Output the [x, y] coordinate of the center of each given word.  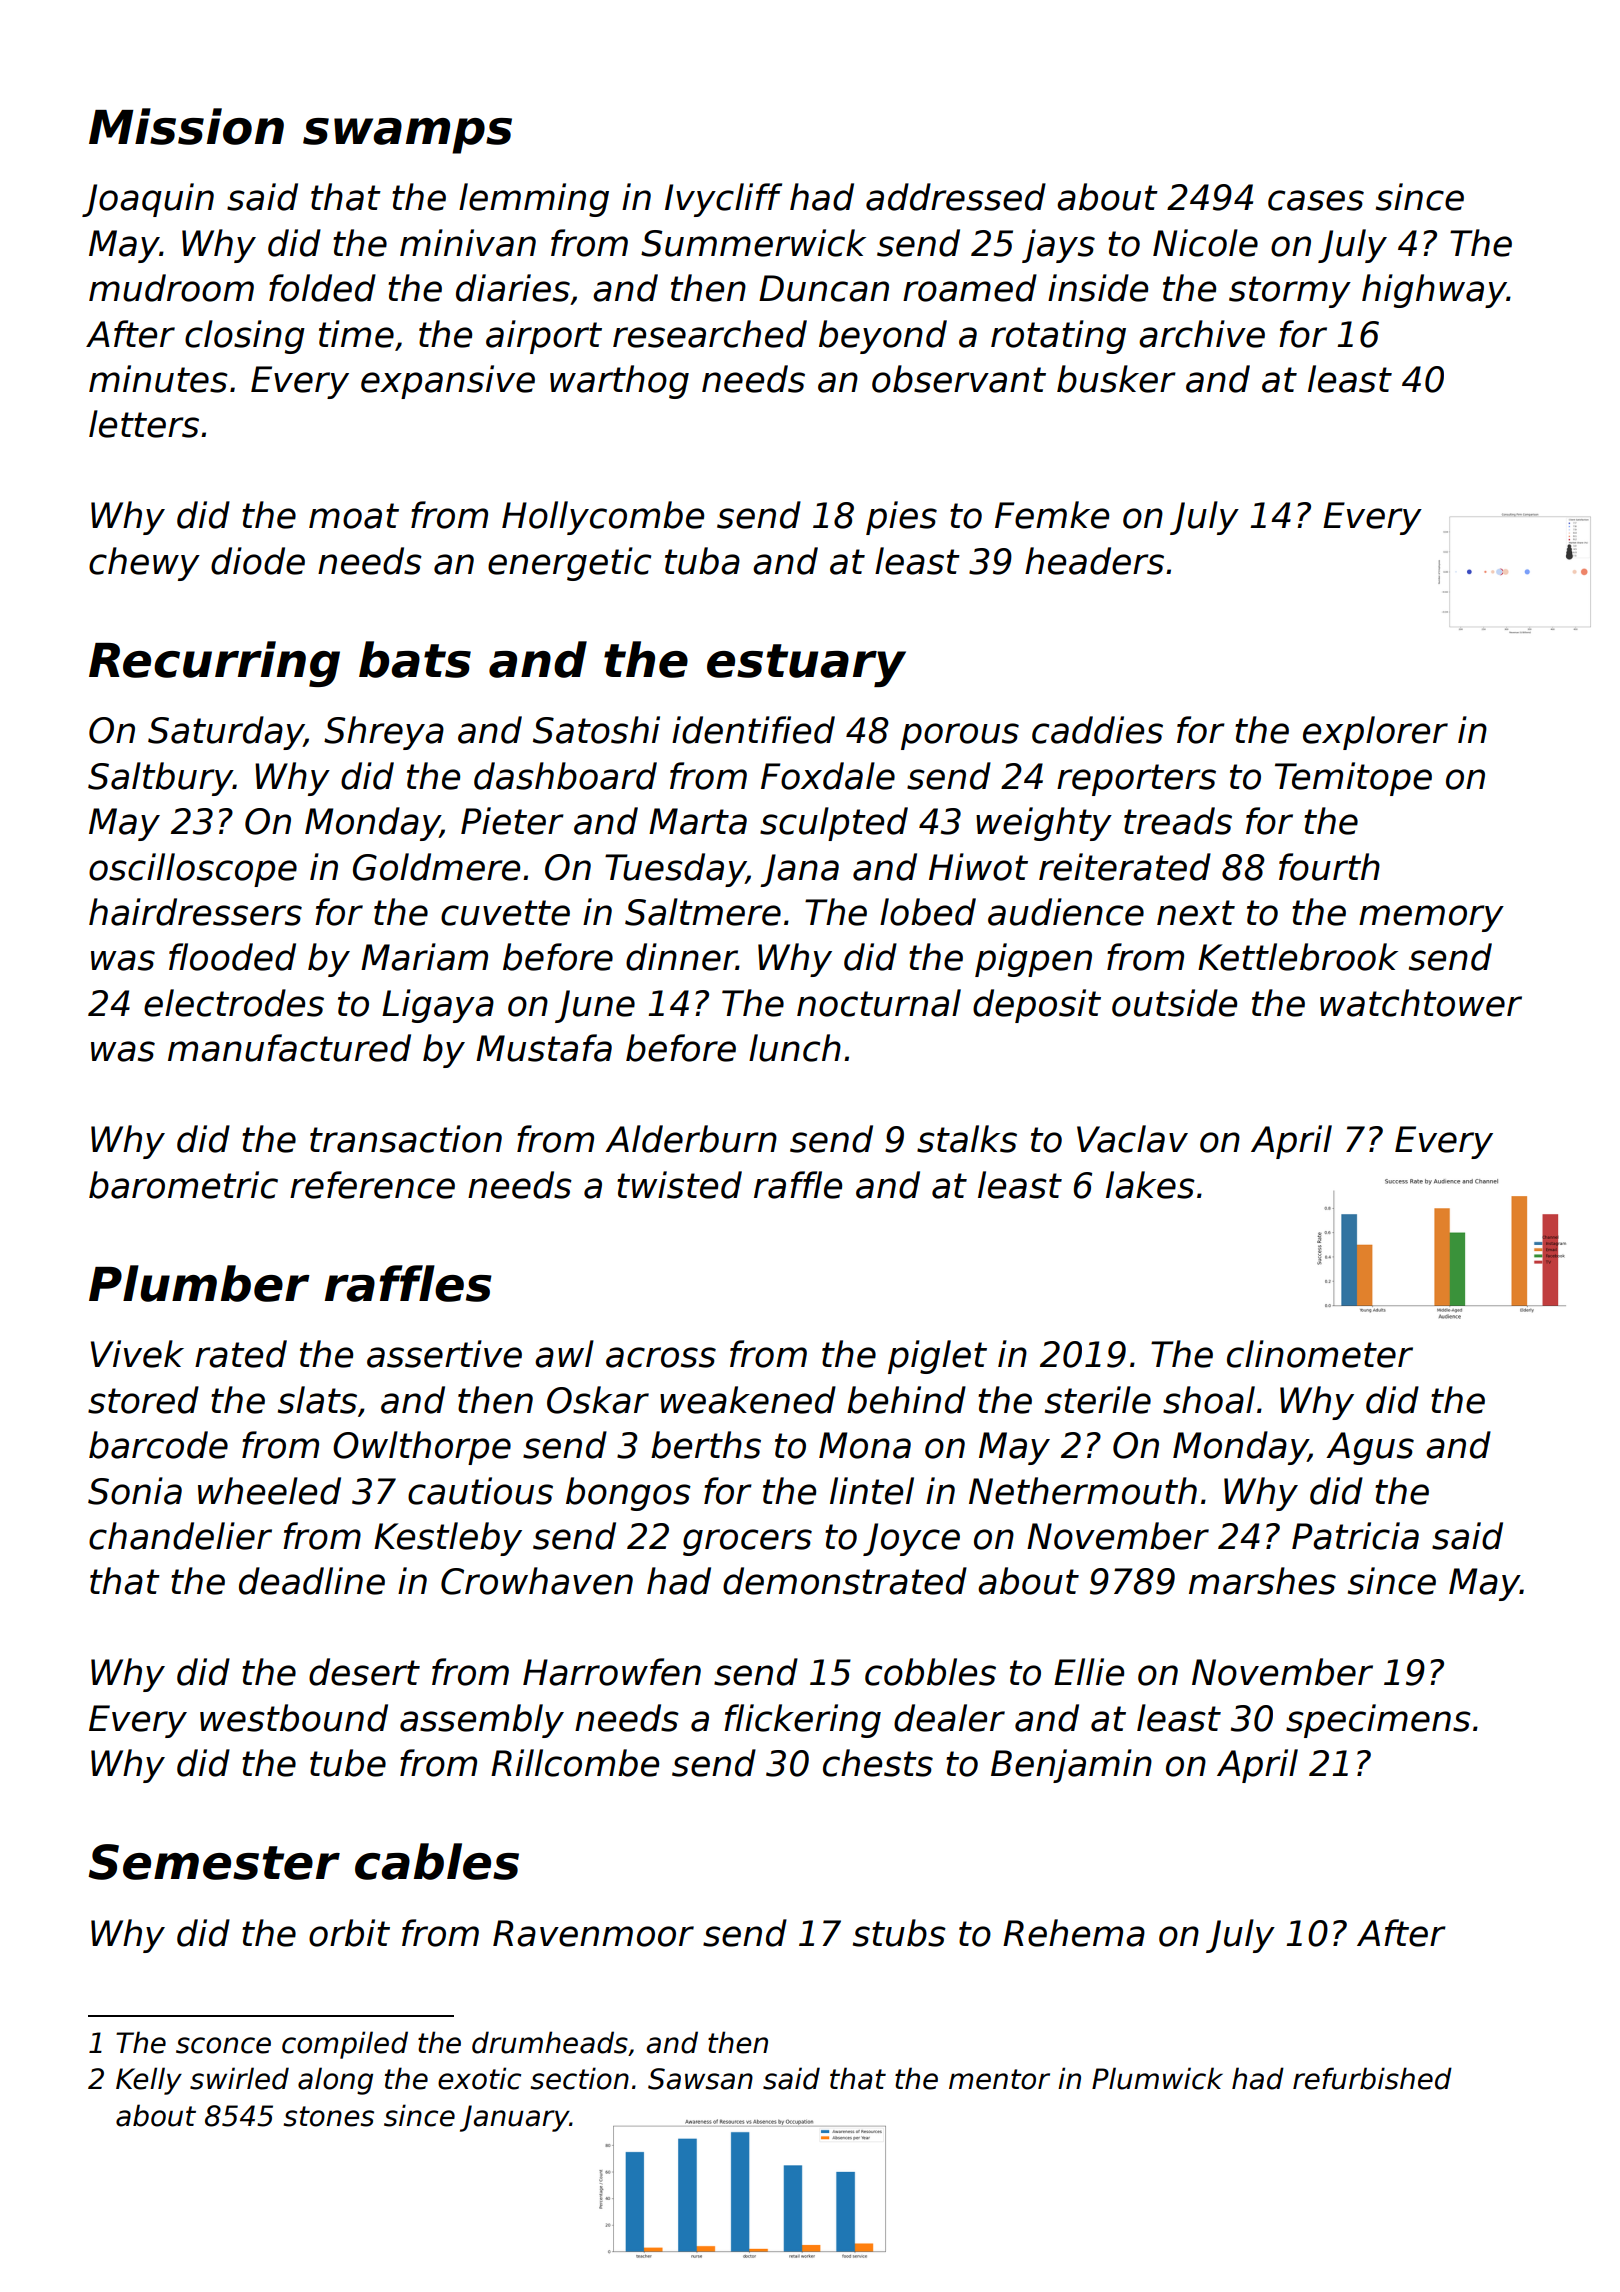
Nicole [1205, 243]
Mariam [424, 957]
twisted [679, 1185]
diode [258, 561]
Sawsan [700, 2079]
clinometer [1320, 1354]
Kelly [149, 2081]
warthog [619, 382]
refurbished [1372, 2078]
